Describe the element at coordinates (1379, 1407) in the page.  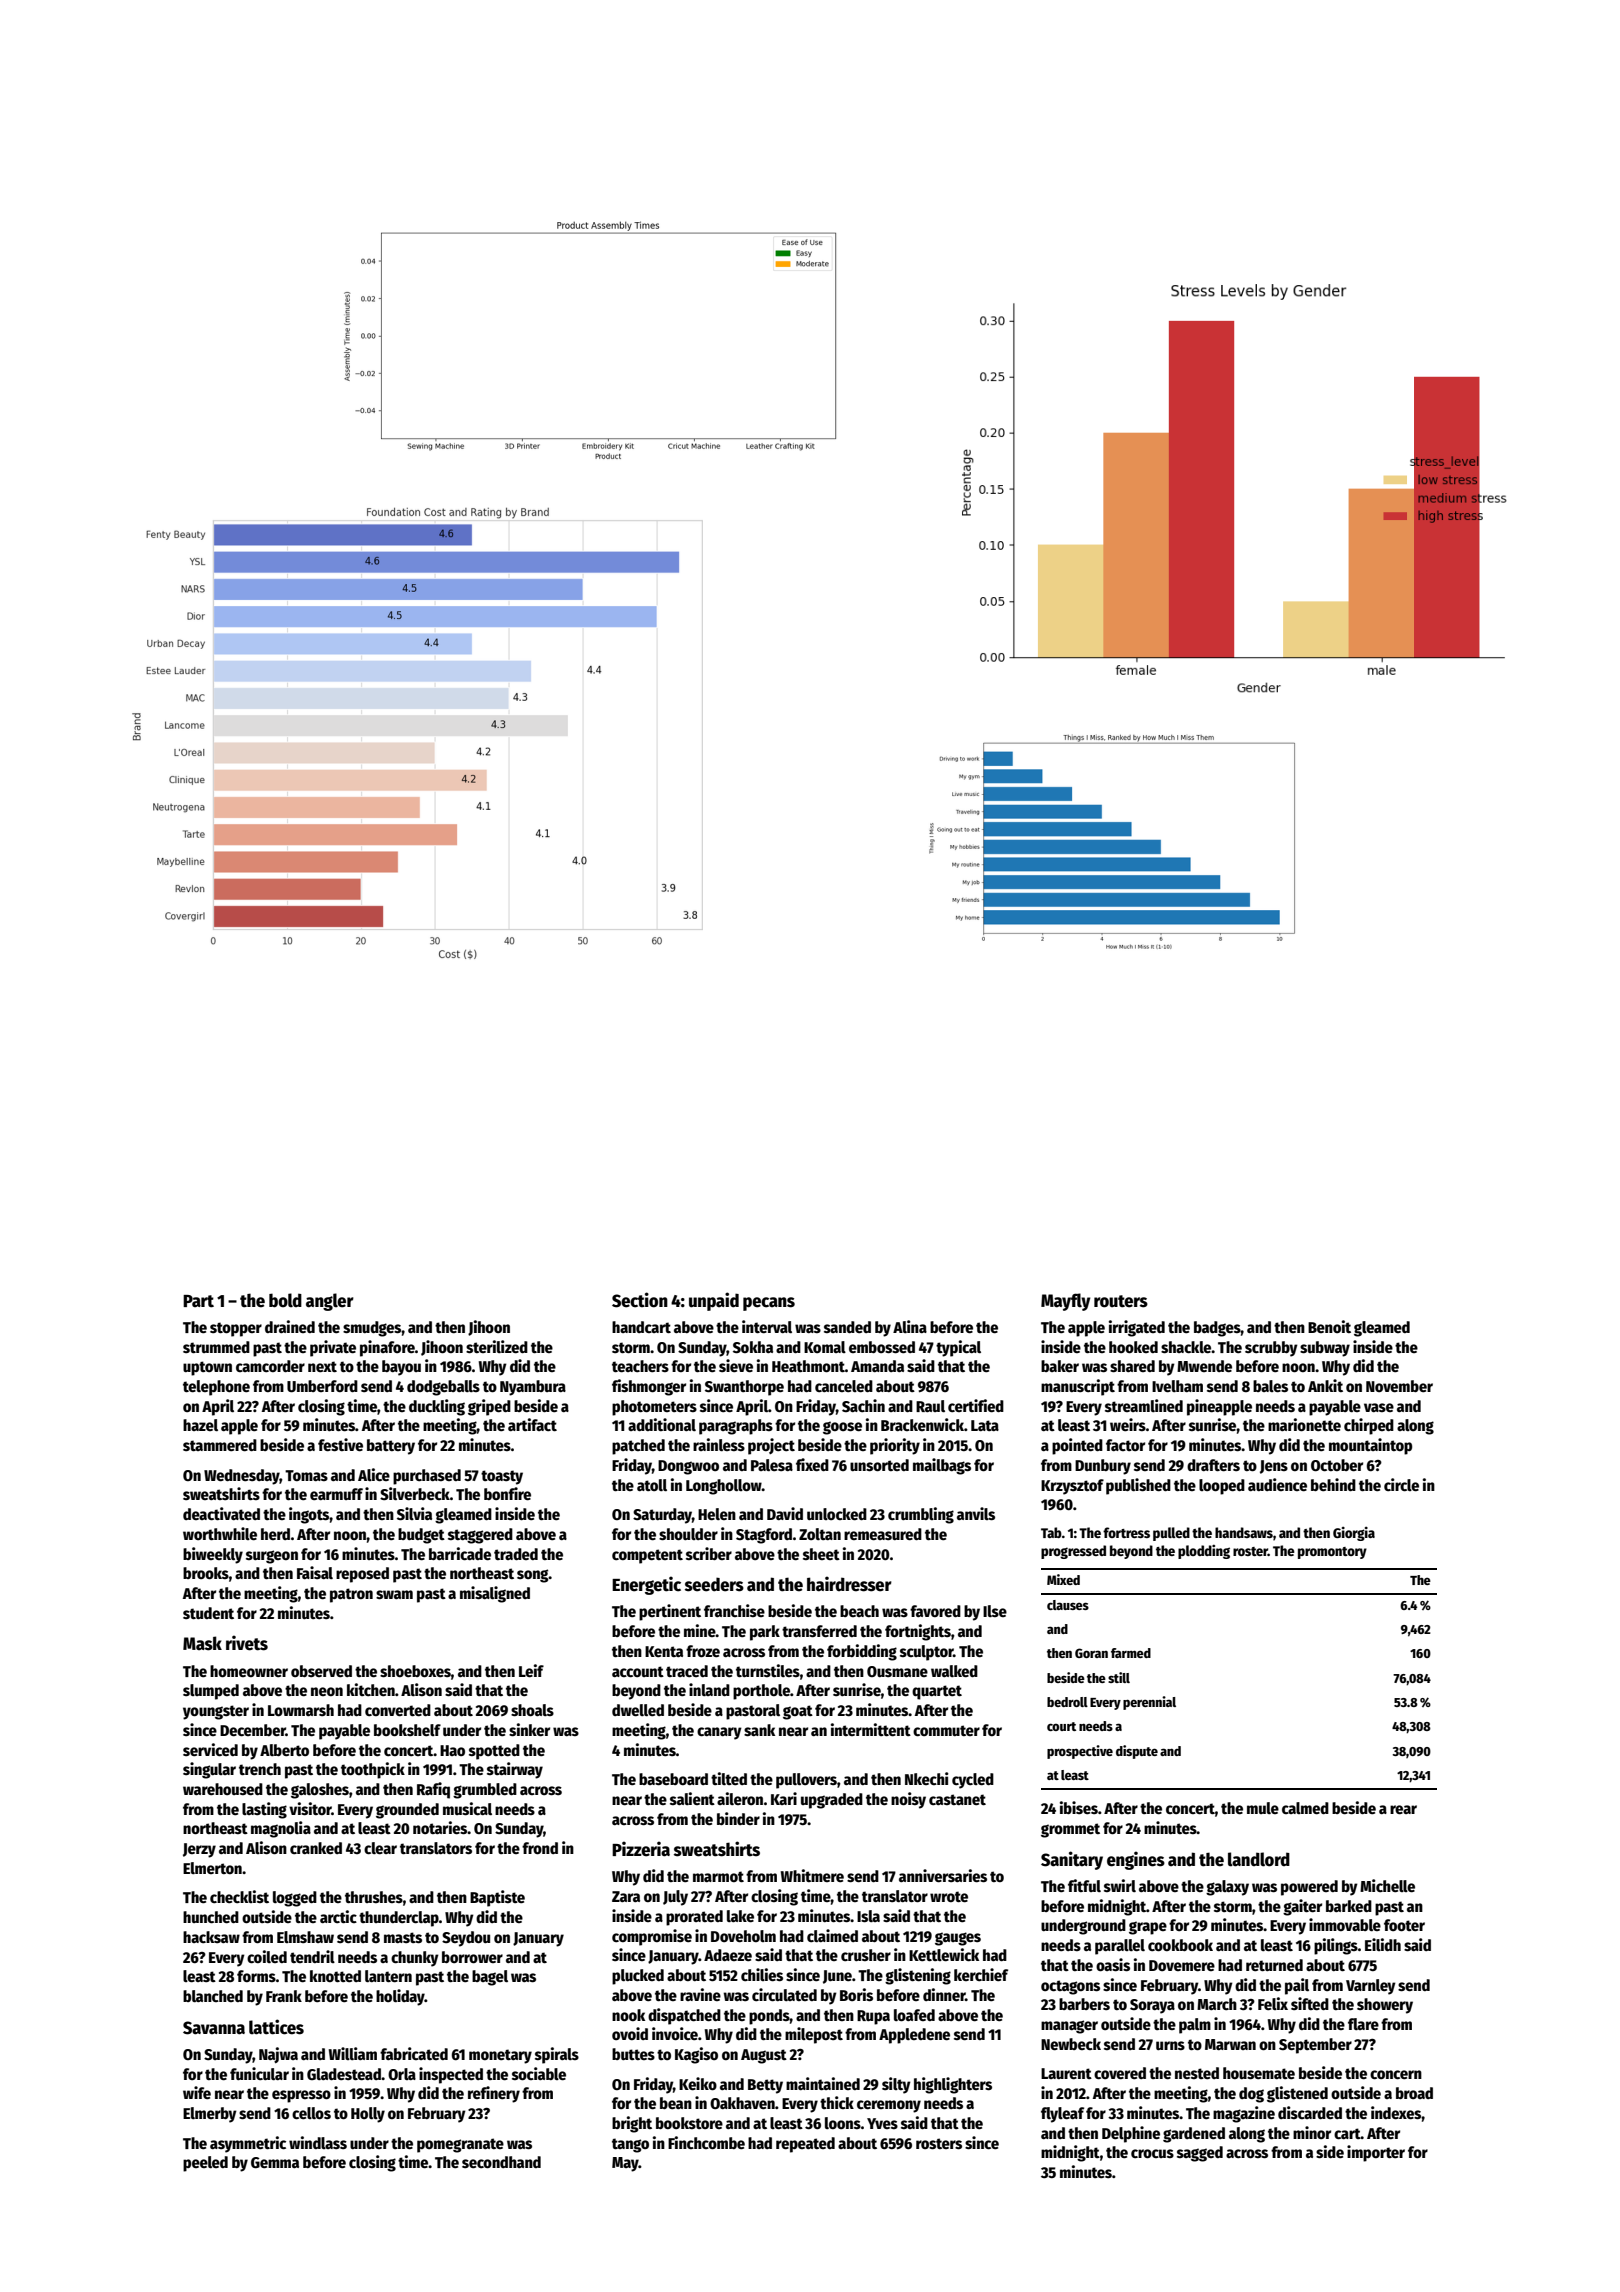
I see `vase` at that location.
